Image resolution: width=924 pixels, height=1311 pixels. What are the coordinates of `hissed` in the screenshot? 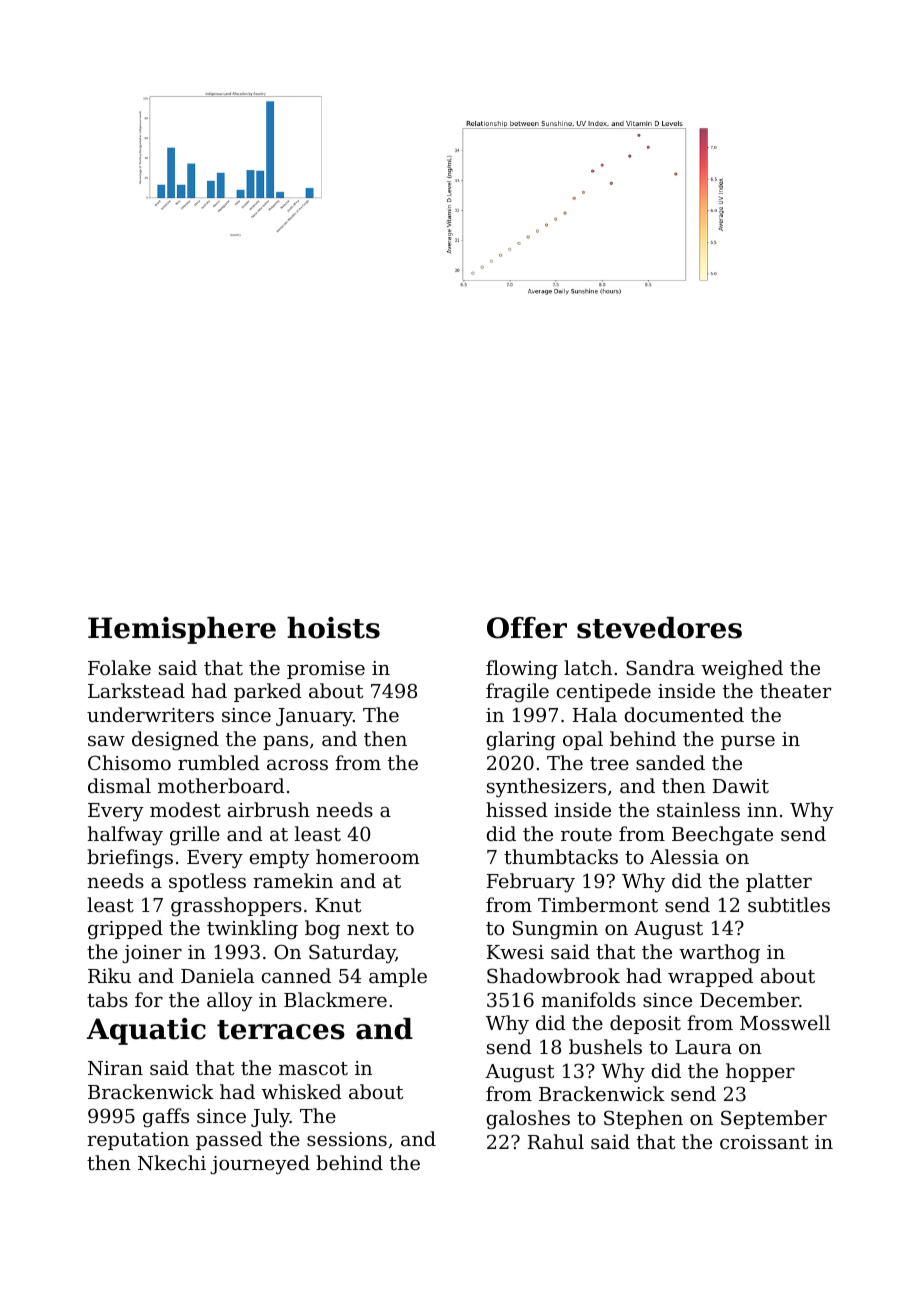 It's located at (517, 809).
